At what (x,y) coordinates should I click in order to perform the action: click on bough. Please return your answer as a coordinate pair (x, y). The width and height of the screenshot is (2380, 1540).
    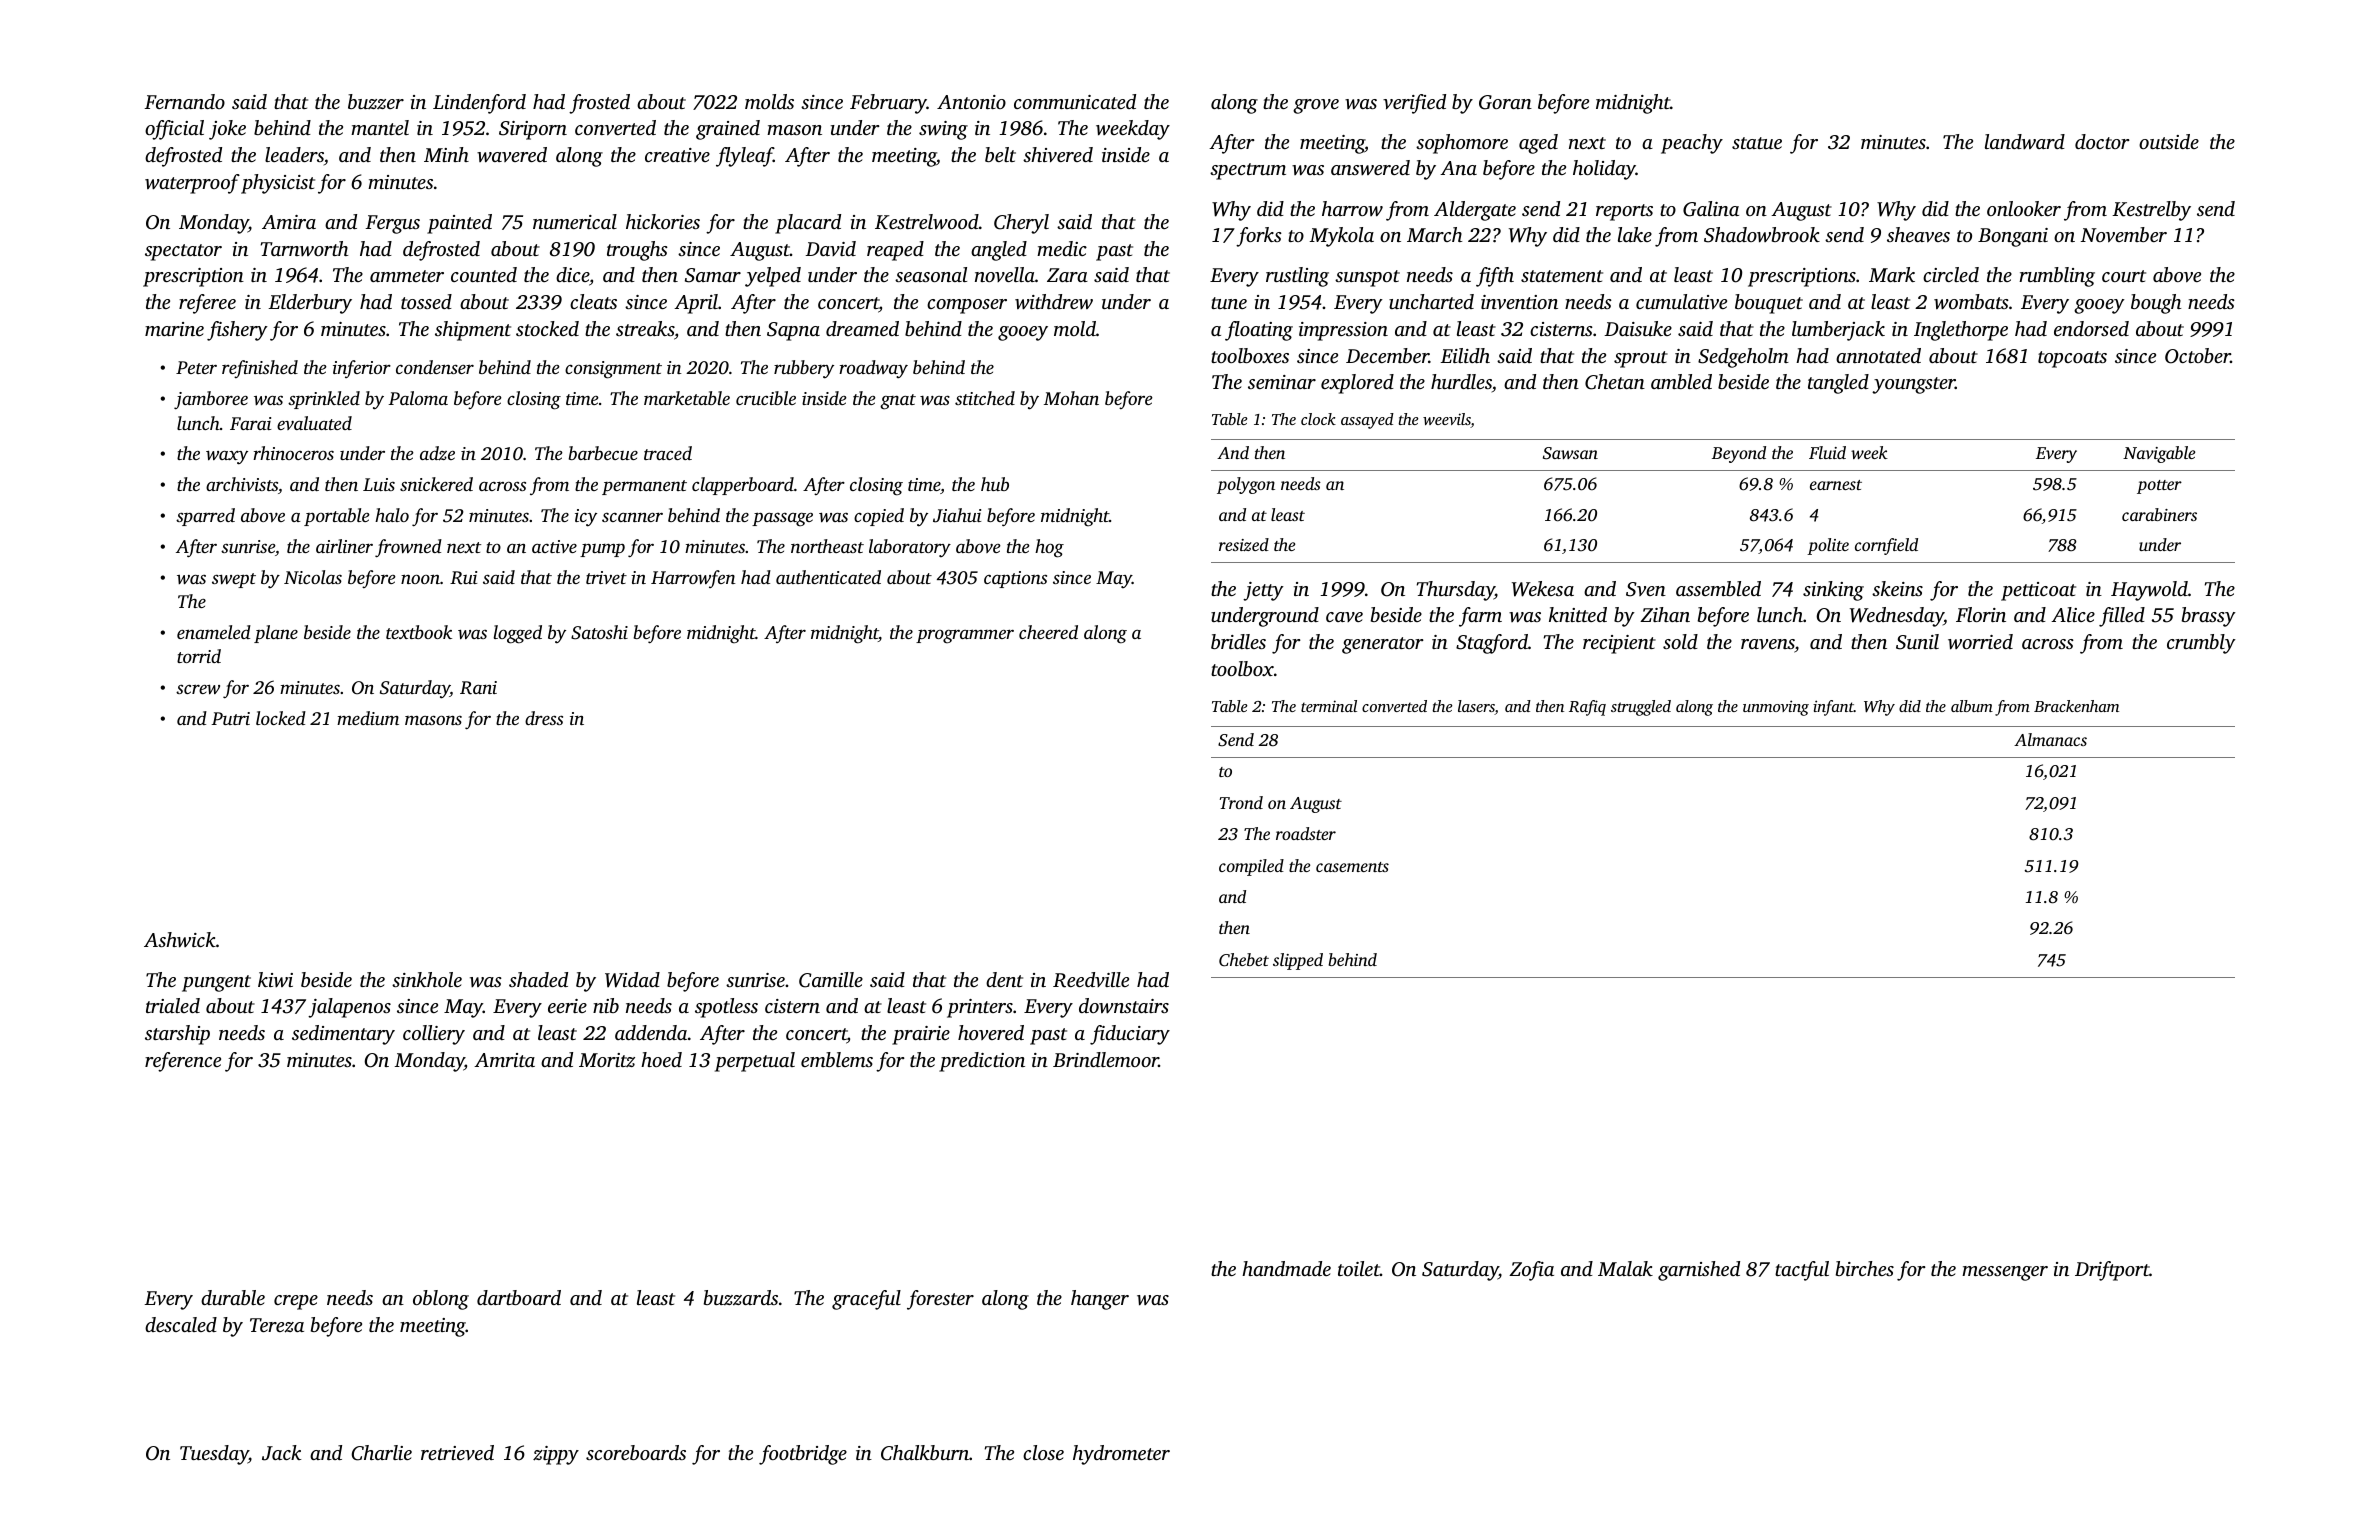
    Looking at the image, I should click on (2156, 304).
